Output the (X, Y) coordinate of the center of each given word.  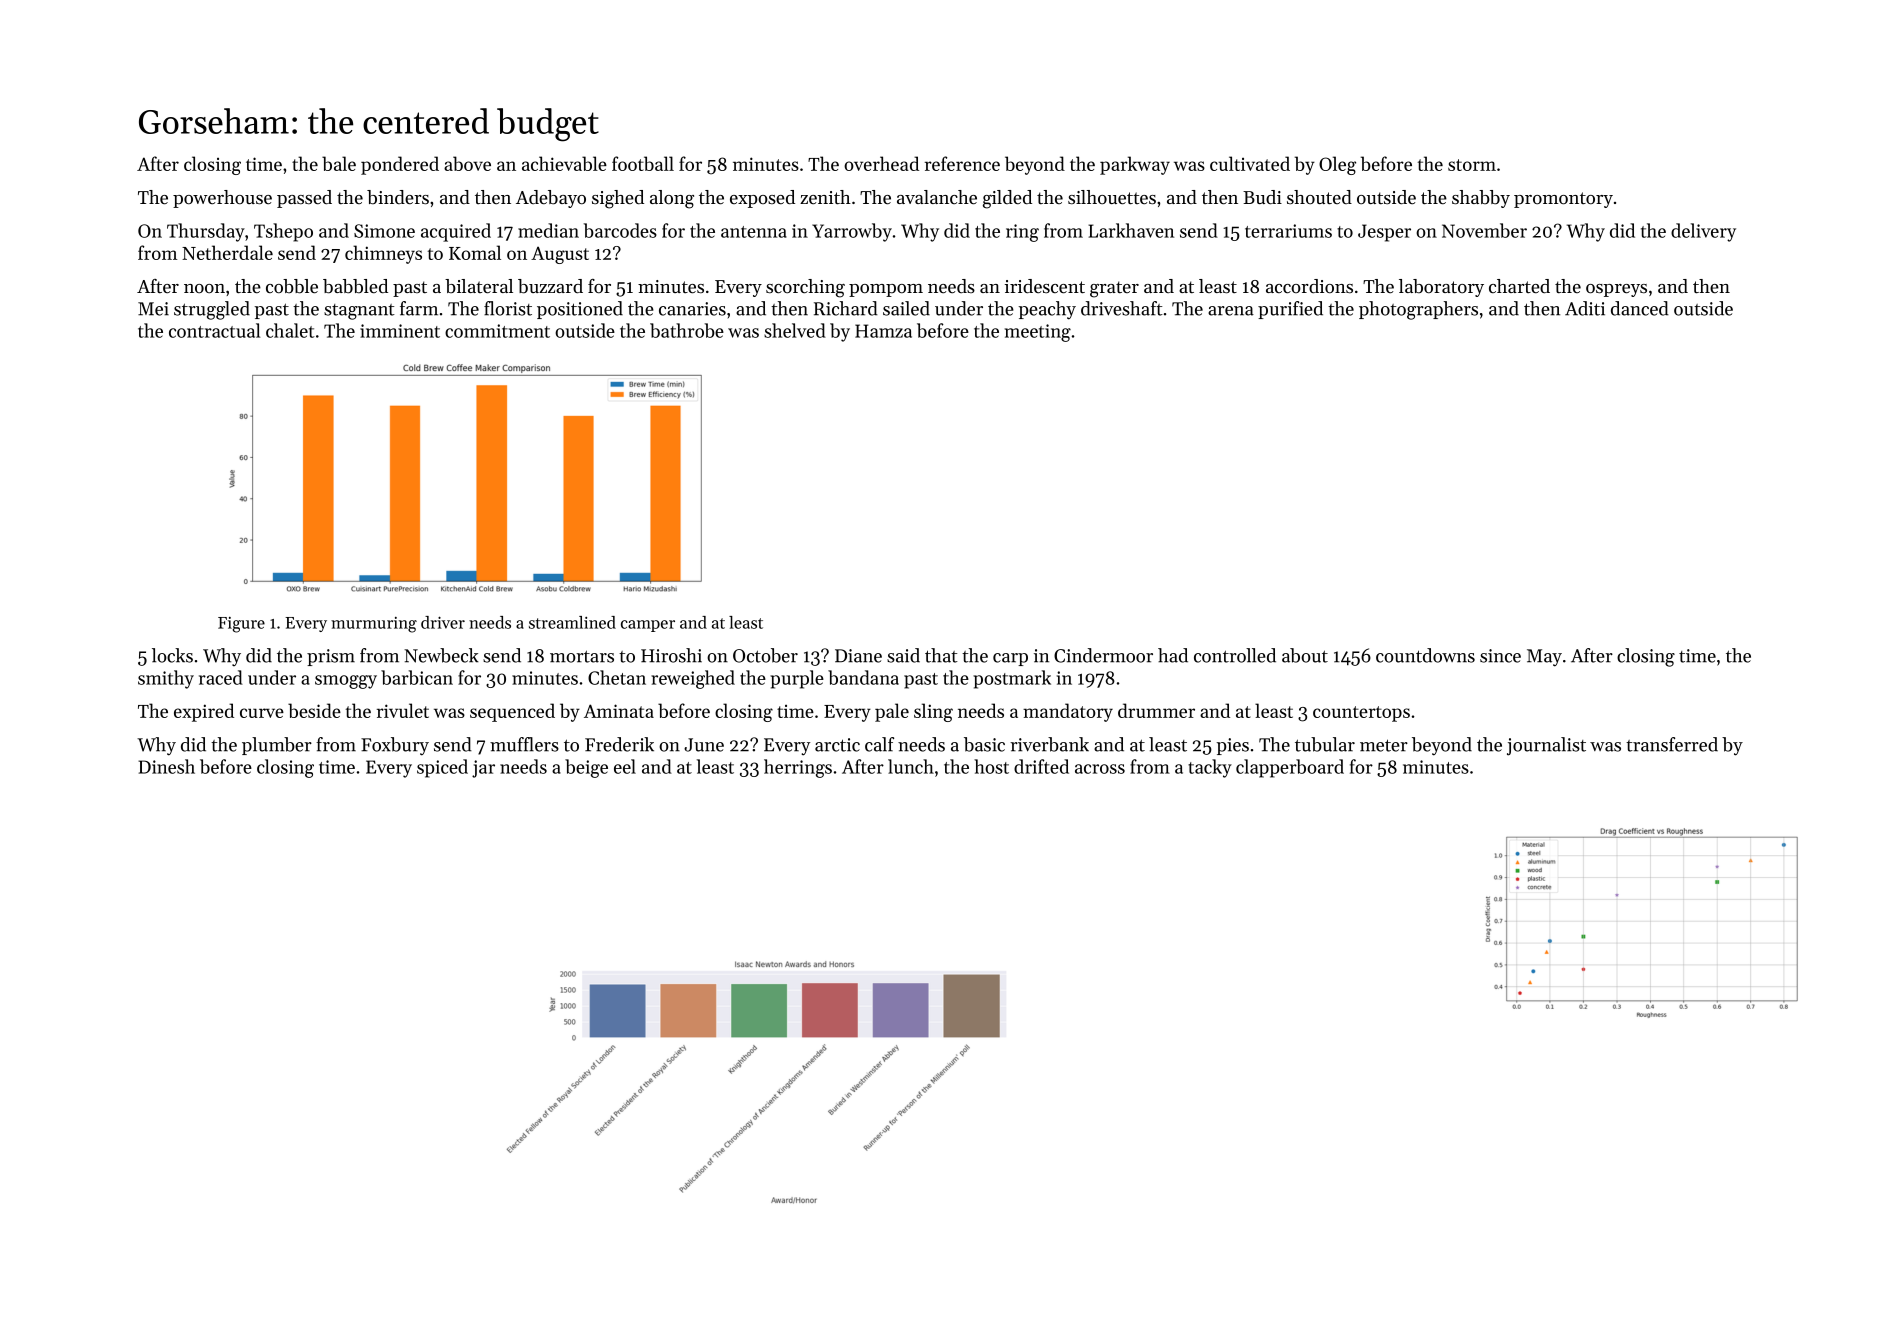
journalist (1546, 746)
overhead (881, 163)
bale (339, 163)
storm (1472, 165)
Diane (858, 656)
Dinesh (166, 766)
